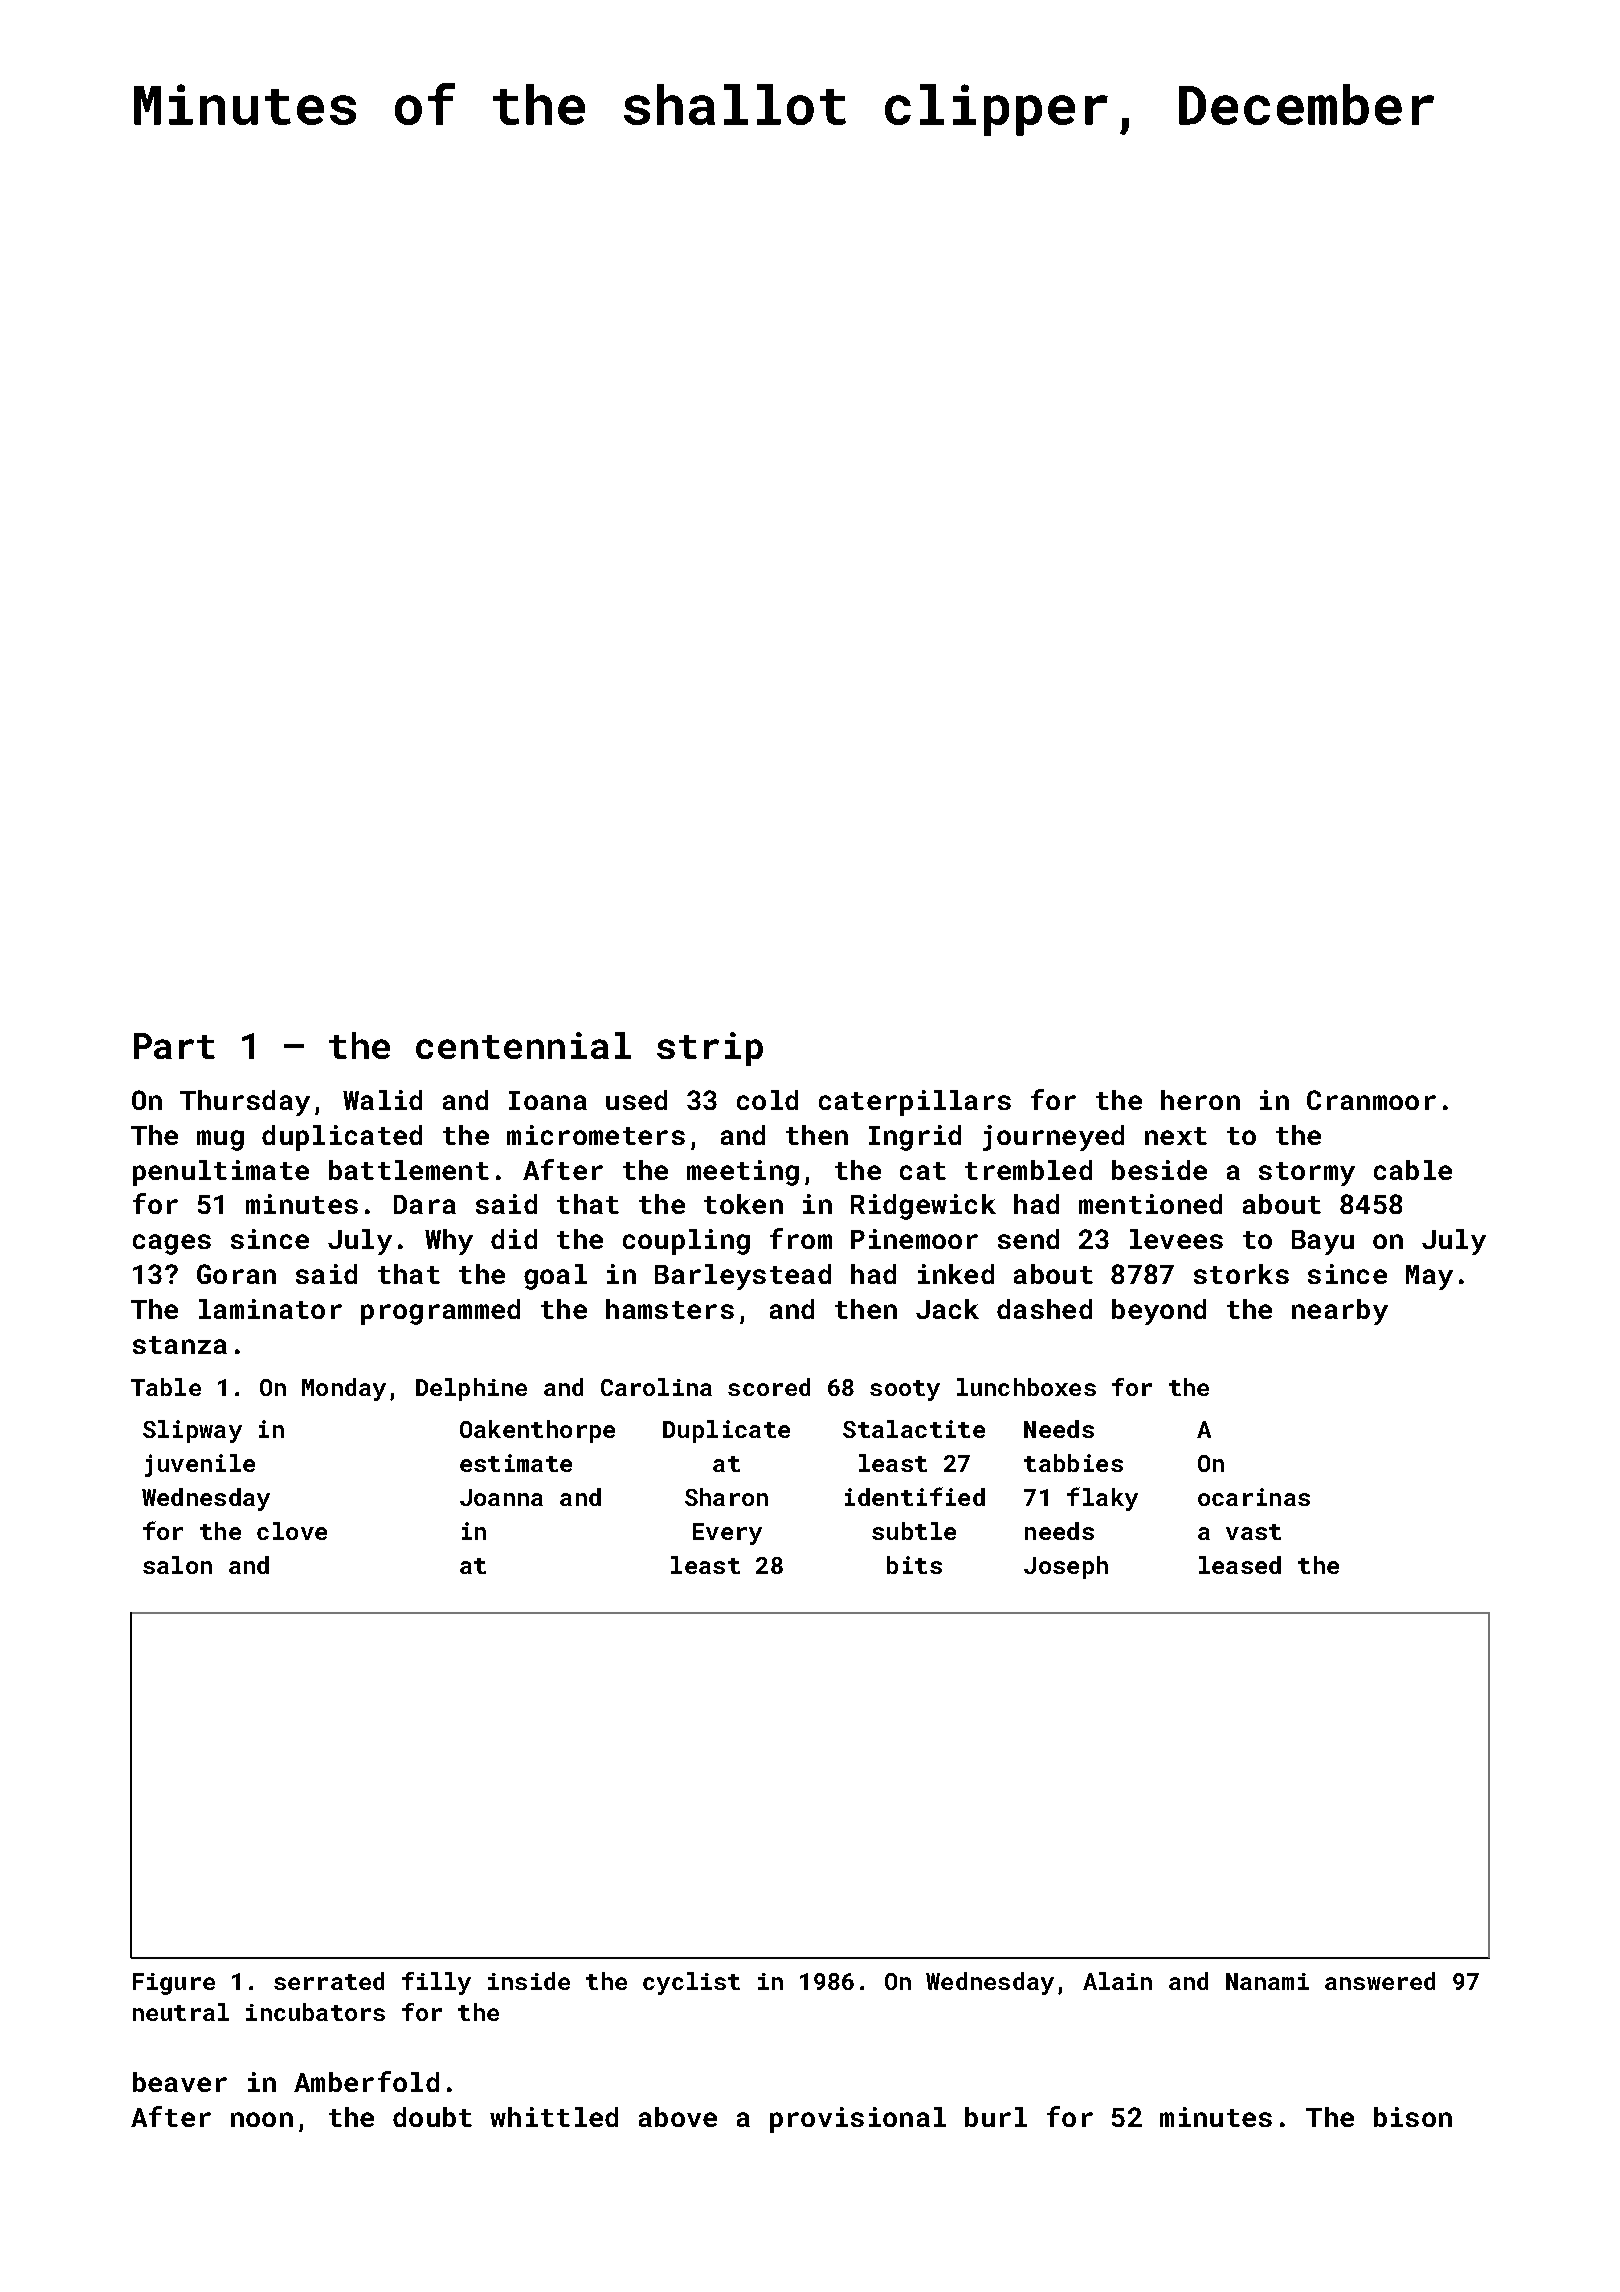 This screenshot has height=2292, width=1620. Describe the element at coordinates (501, 1497) in the screenshot. I see `Joanna` at that location.
